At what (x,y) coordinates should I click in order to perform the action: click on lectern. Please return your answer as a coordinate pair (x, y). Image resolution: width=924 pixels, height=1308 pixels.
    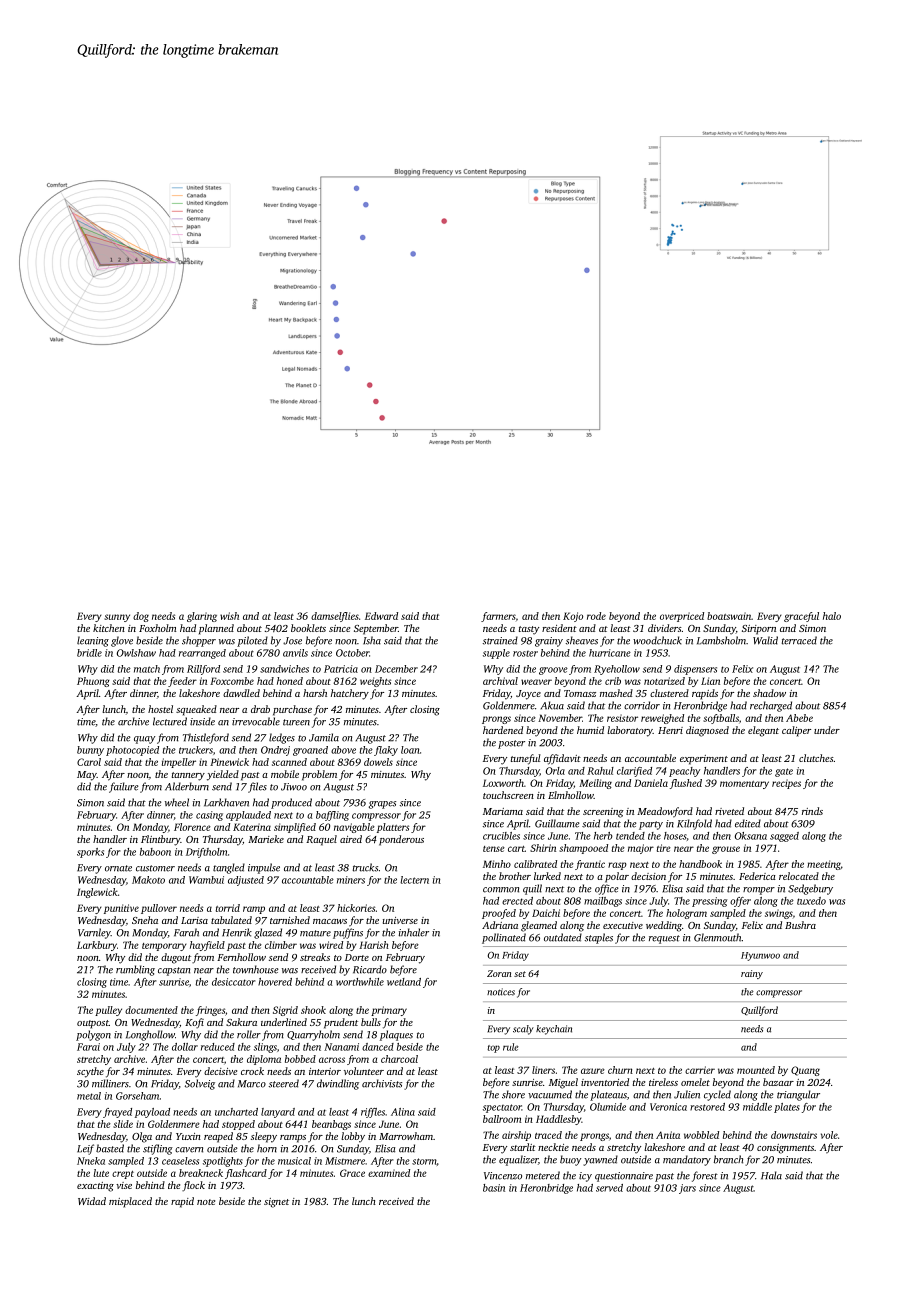
    Looking at the image, I should click on (414, 880).
